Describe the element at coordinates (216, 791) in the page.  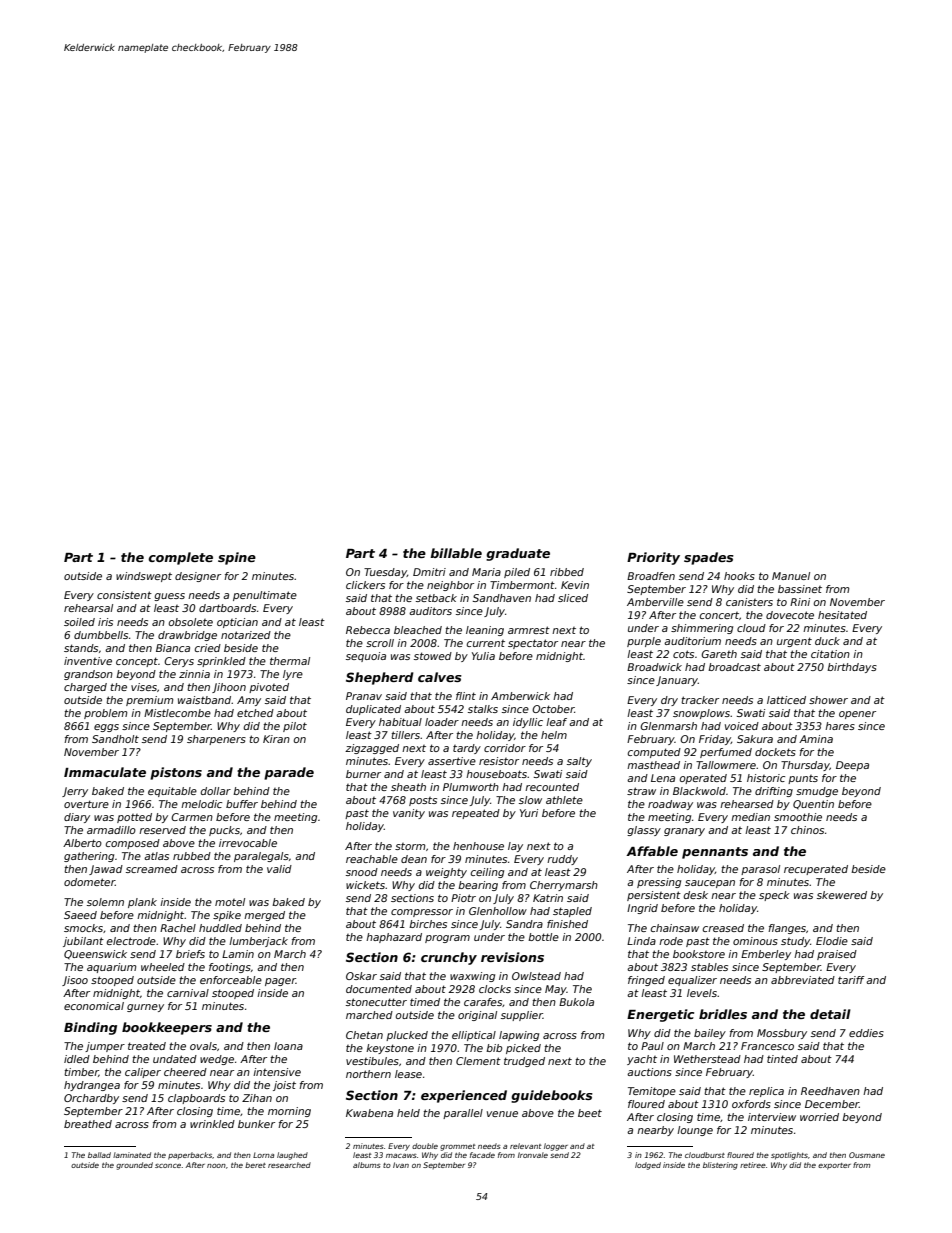
I see `dollar` at that location.
